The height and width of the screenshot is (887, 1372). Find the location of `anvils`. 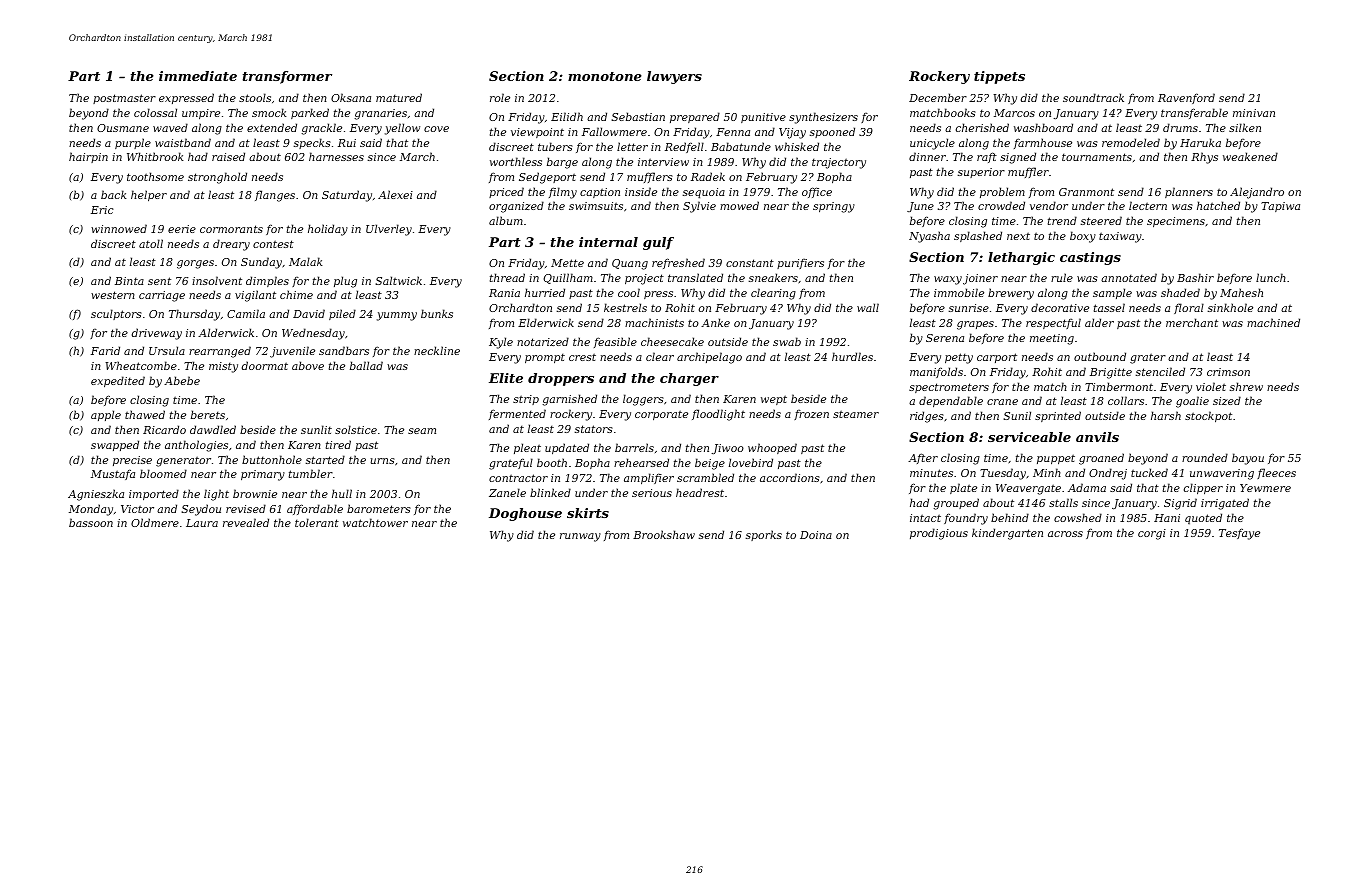

anvils is located at coordinates (1097, 437).
